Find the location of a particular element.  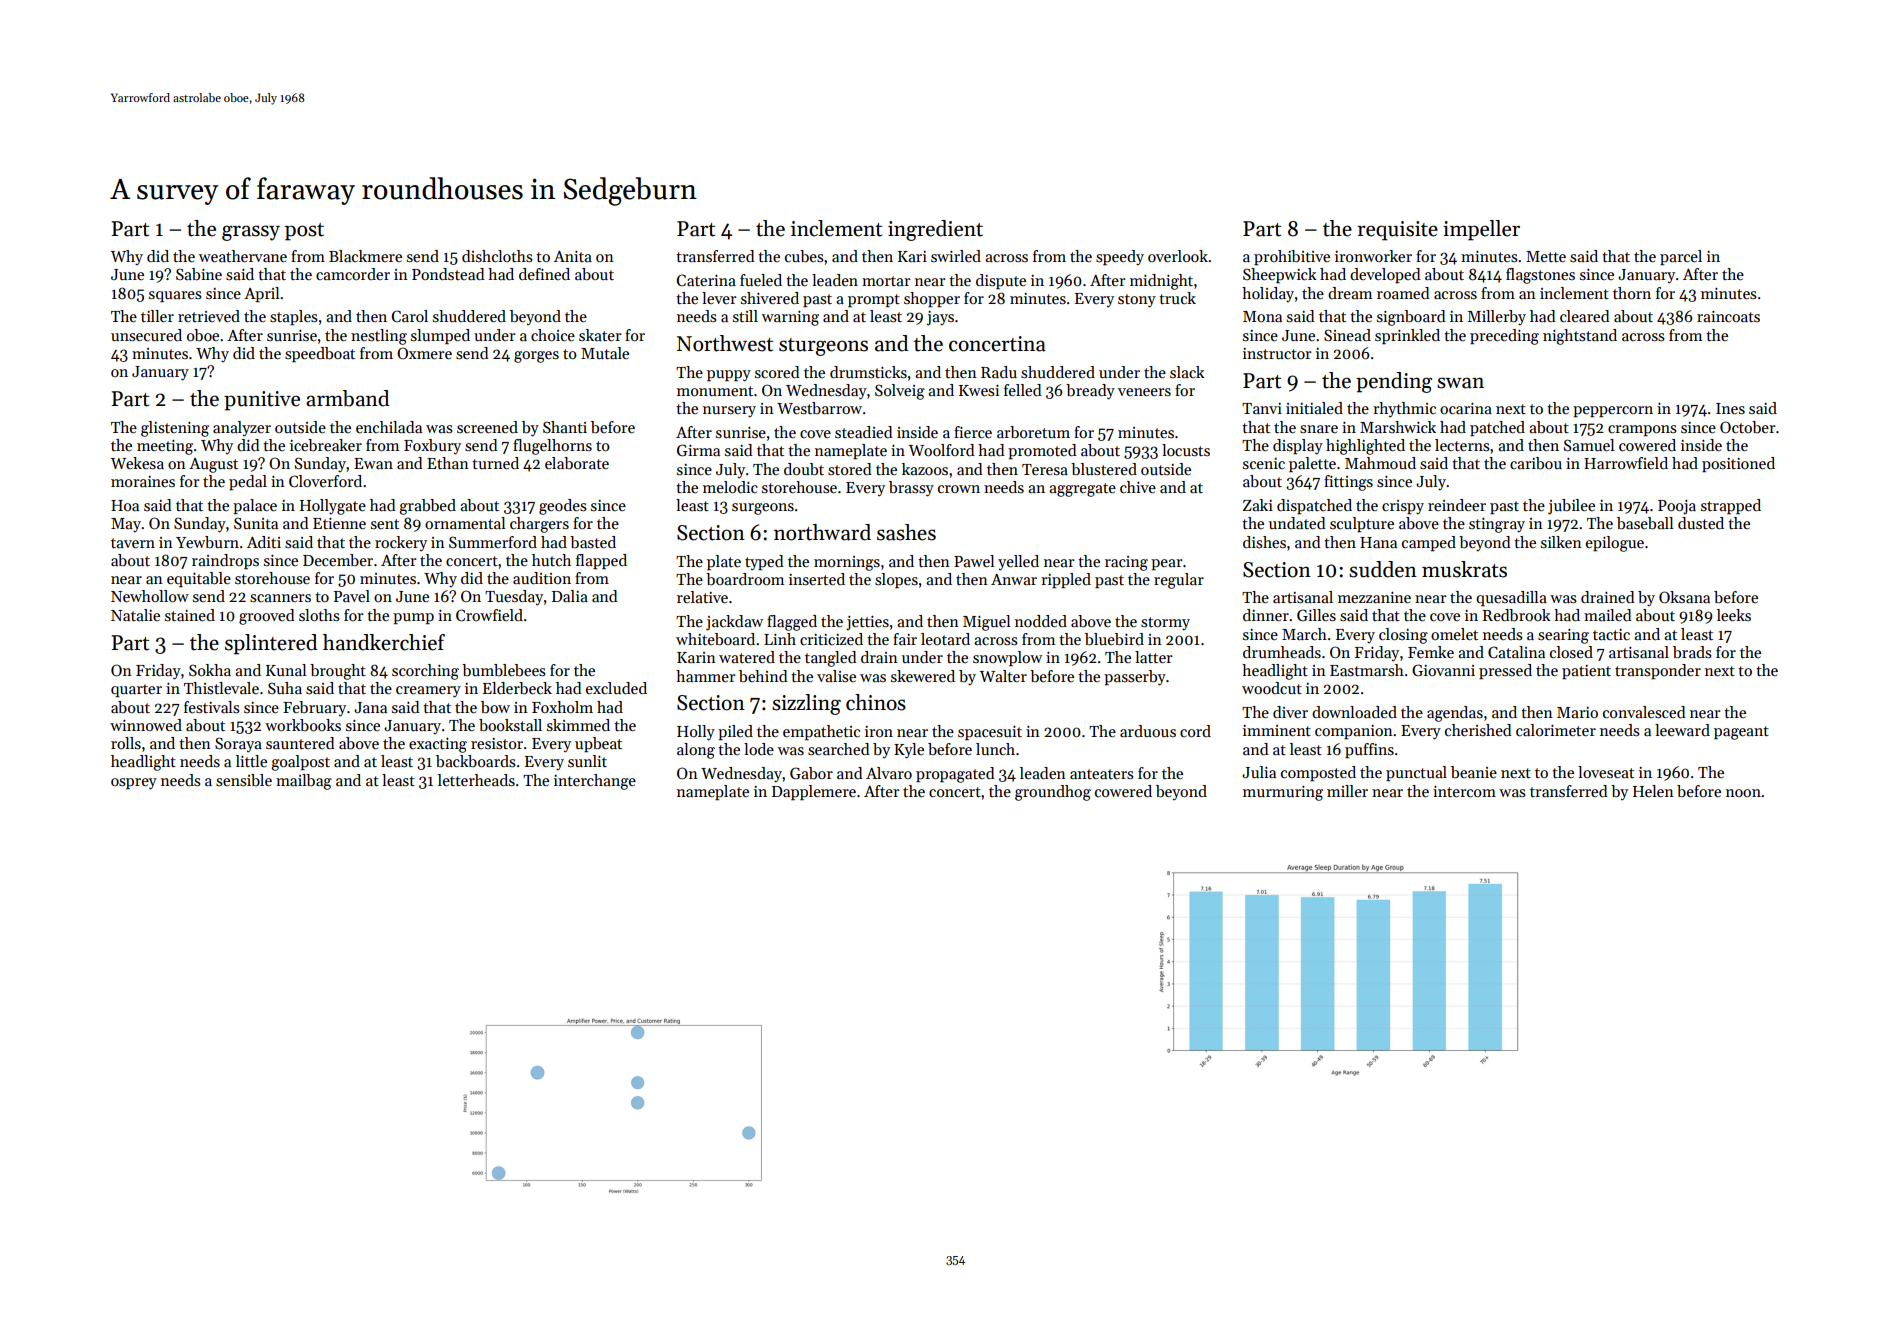

Etienne is located at coordinates (339, 523).
